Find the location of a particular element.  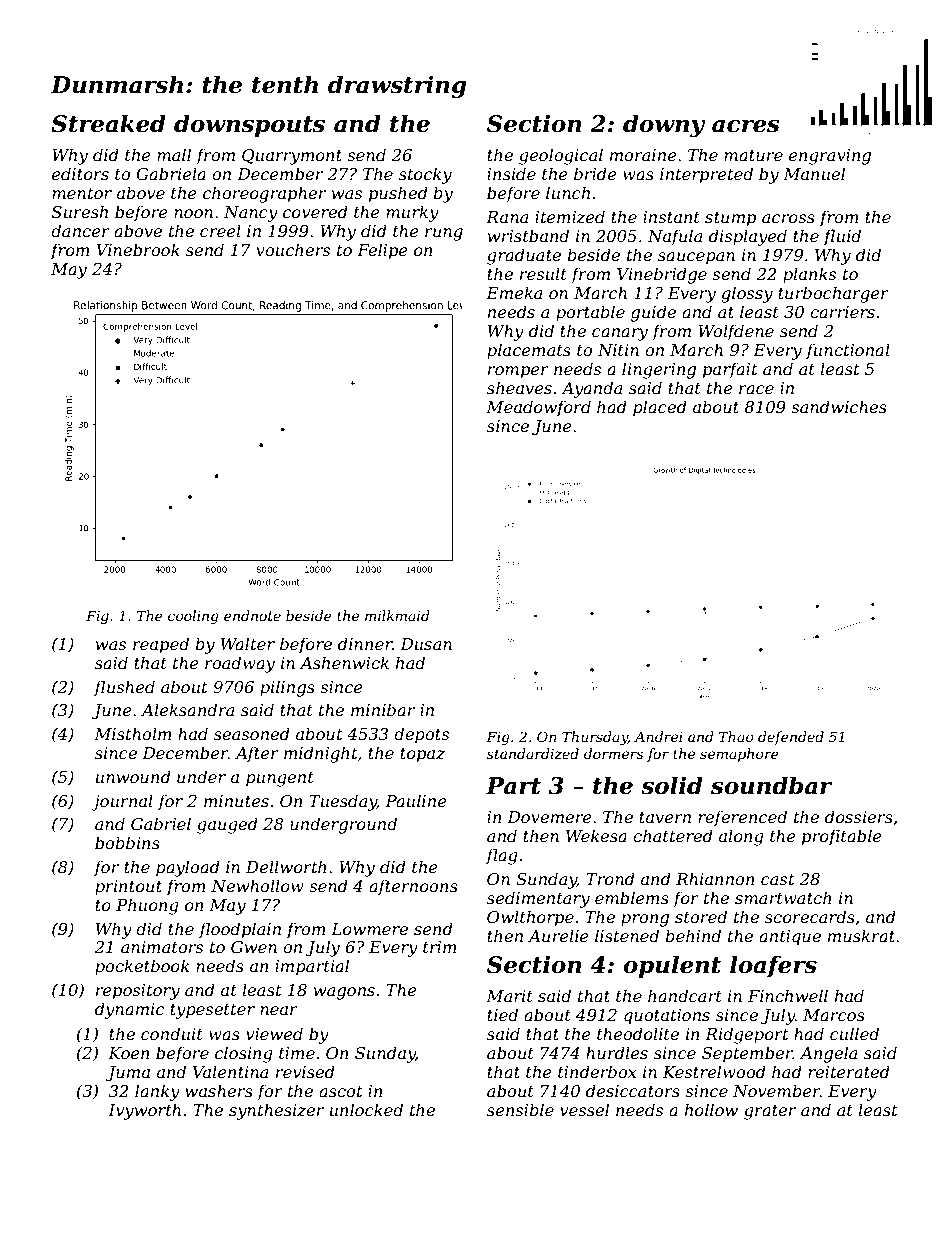

engraving is located at coordinates (830, 157).
